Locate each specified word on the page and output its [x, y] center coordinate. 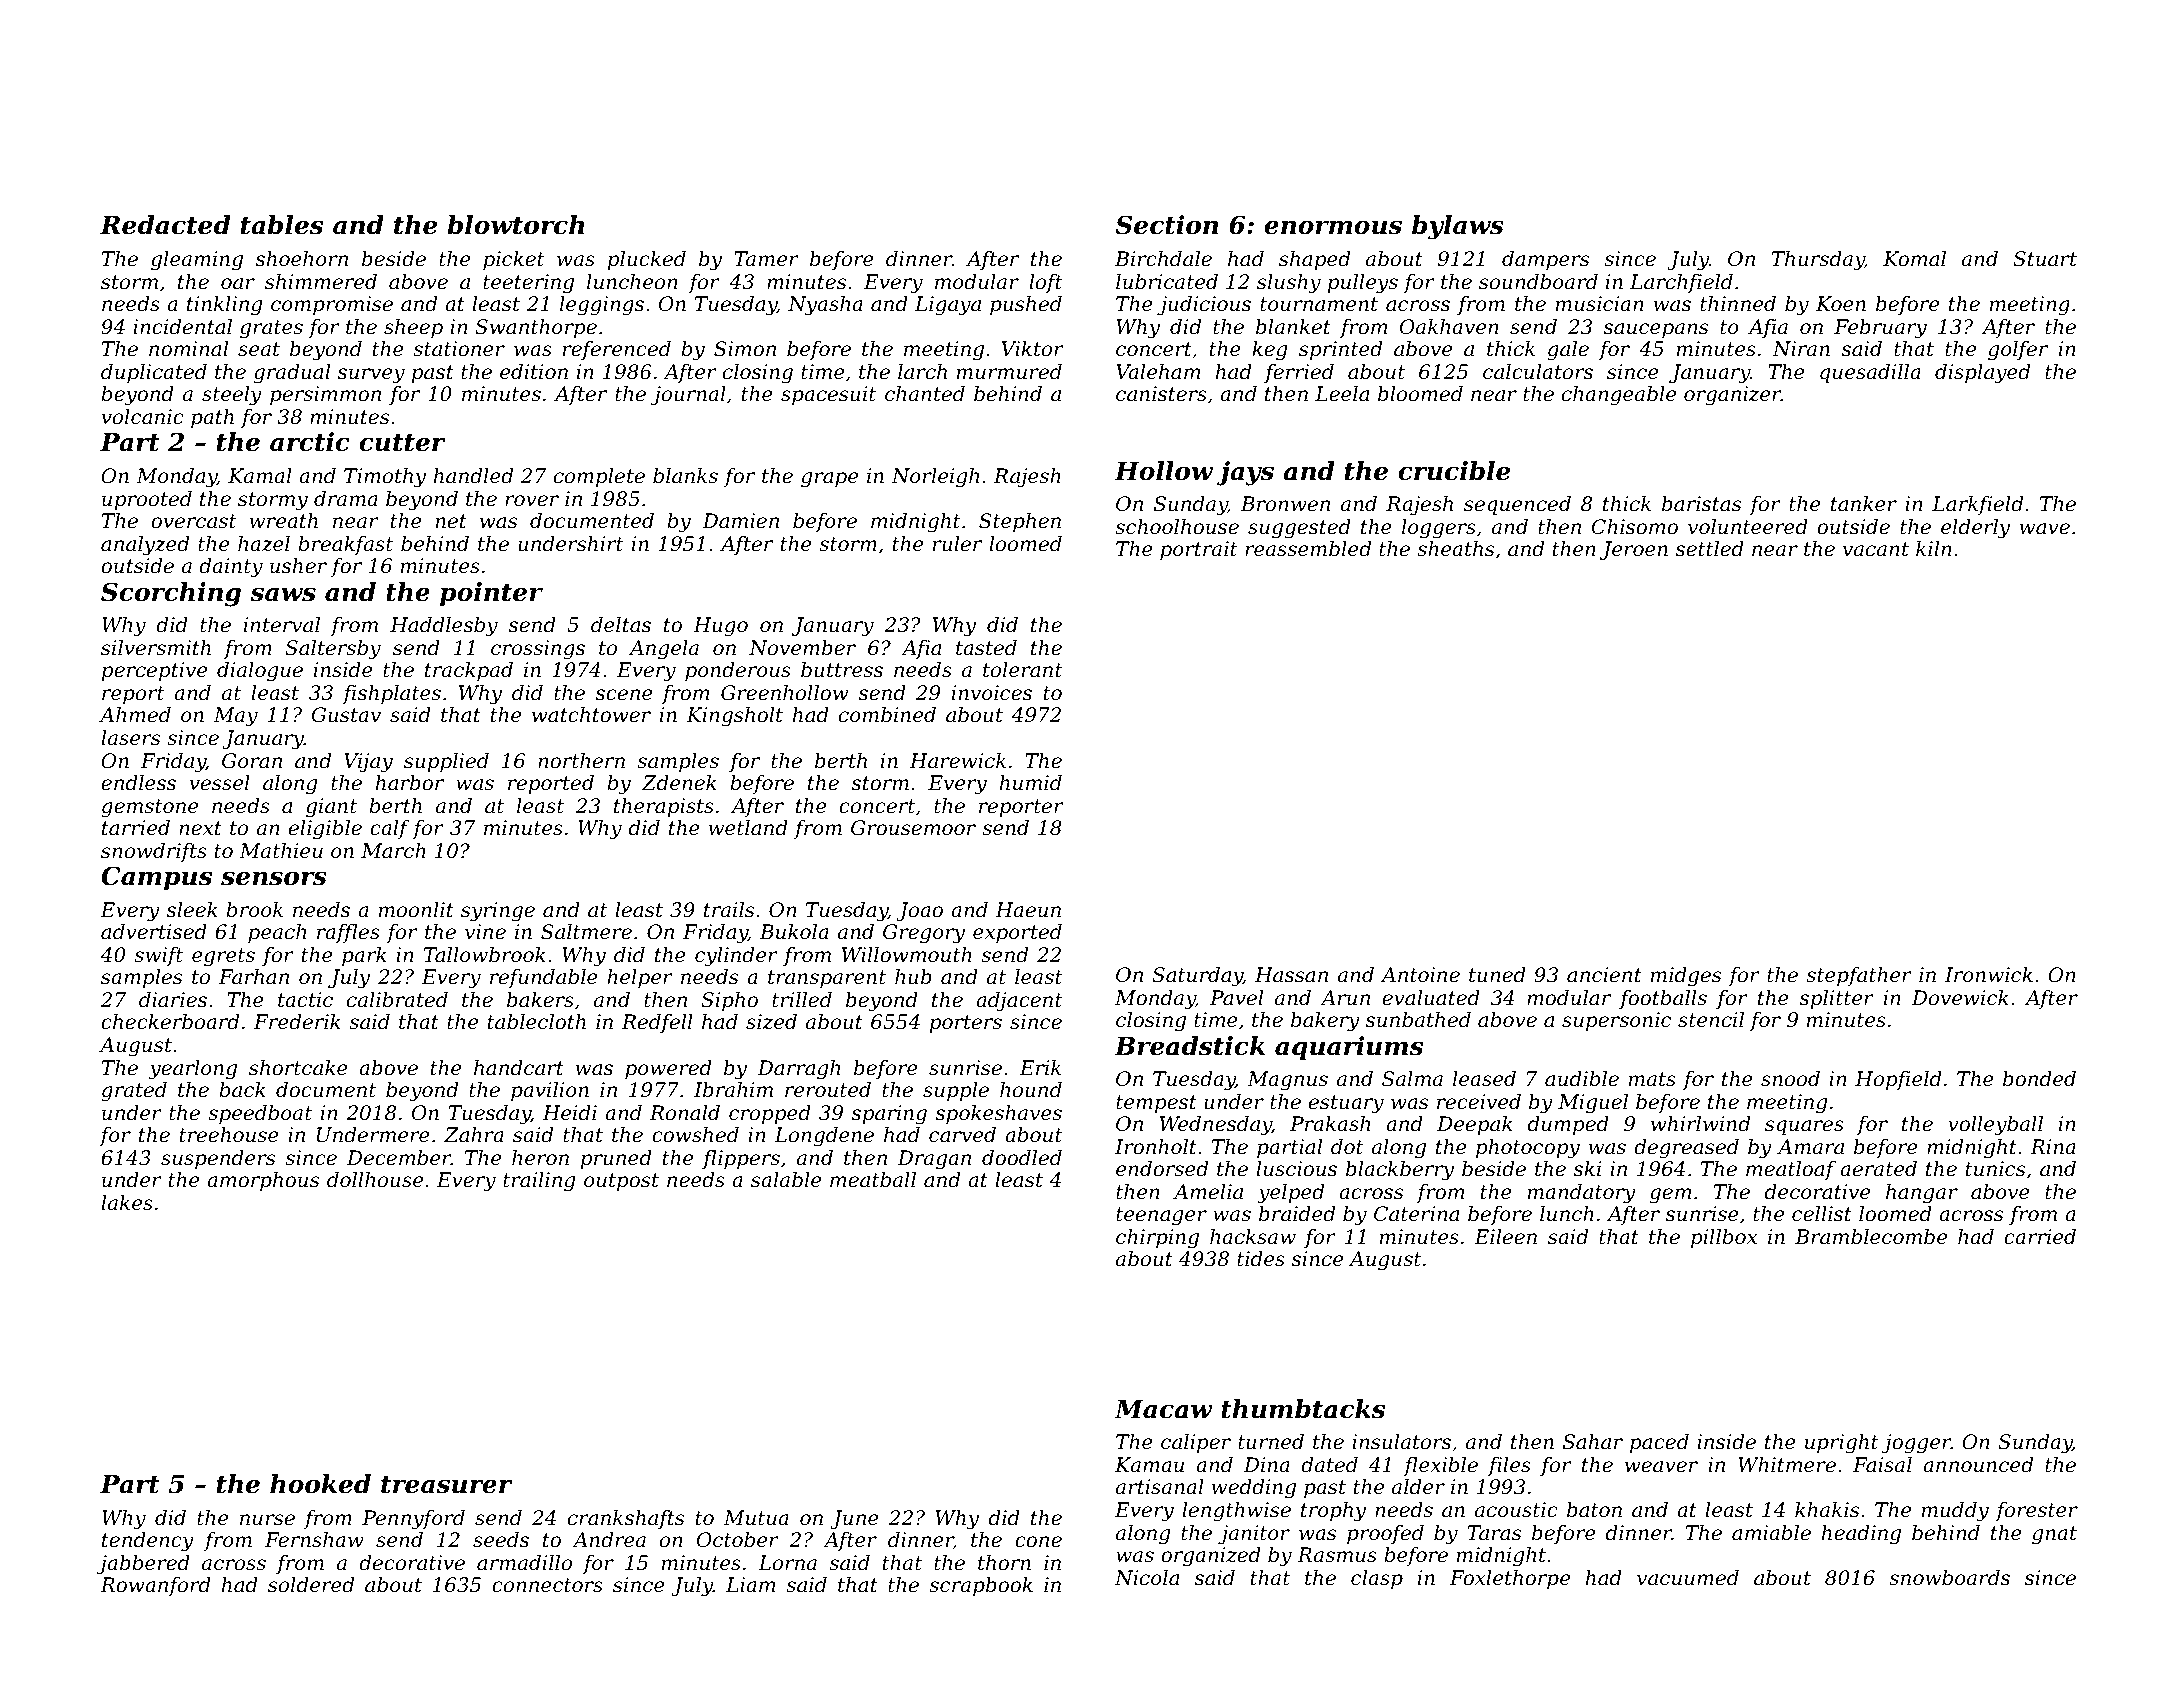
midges [1686, 977]
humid [1031, 783]
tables [282, 225]
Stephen [1020, 522]
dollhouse [375, 1180]
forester [2036, 1511]
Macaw [1163, 1409]
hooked [320, 1484]
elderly [1975, 529]
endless [138, 783]
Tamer [766, 259]
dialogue [260, 672]
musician [1600, 304]
